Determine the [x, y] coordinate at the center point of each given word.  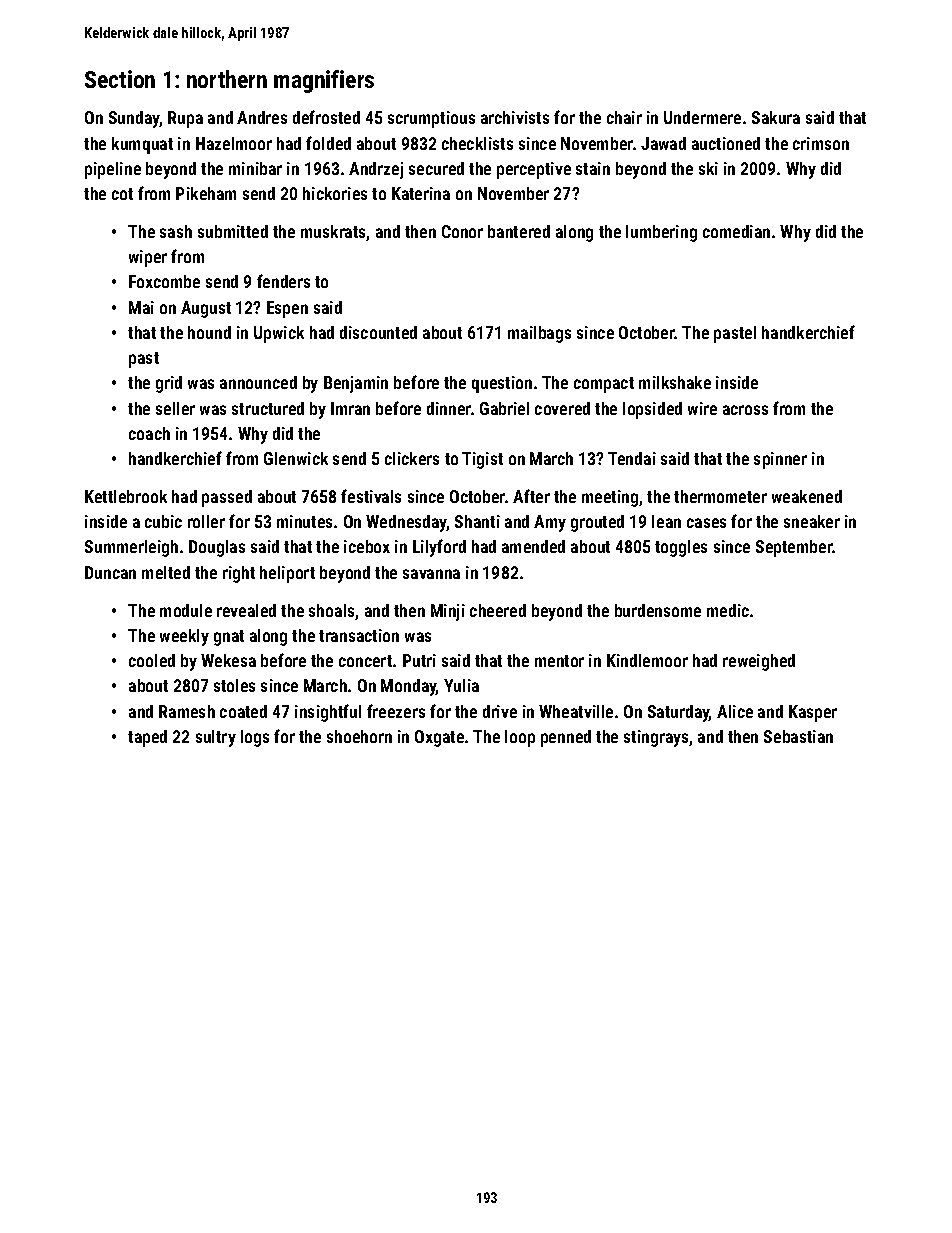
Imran [350, 408]
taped [147, 738]
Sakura [776, 117]
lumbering [661, 233]
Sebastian [798, 736]
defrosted [326, 117]
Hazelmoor [234, 143]
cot [122, 194]
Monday [409, 687]
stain [593, 168]
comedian [736, 231]
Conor [462, 231]
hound [209, 332]
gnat [229, 638]
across [745, 410]
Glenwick [296, 458]
